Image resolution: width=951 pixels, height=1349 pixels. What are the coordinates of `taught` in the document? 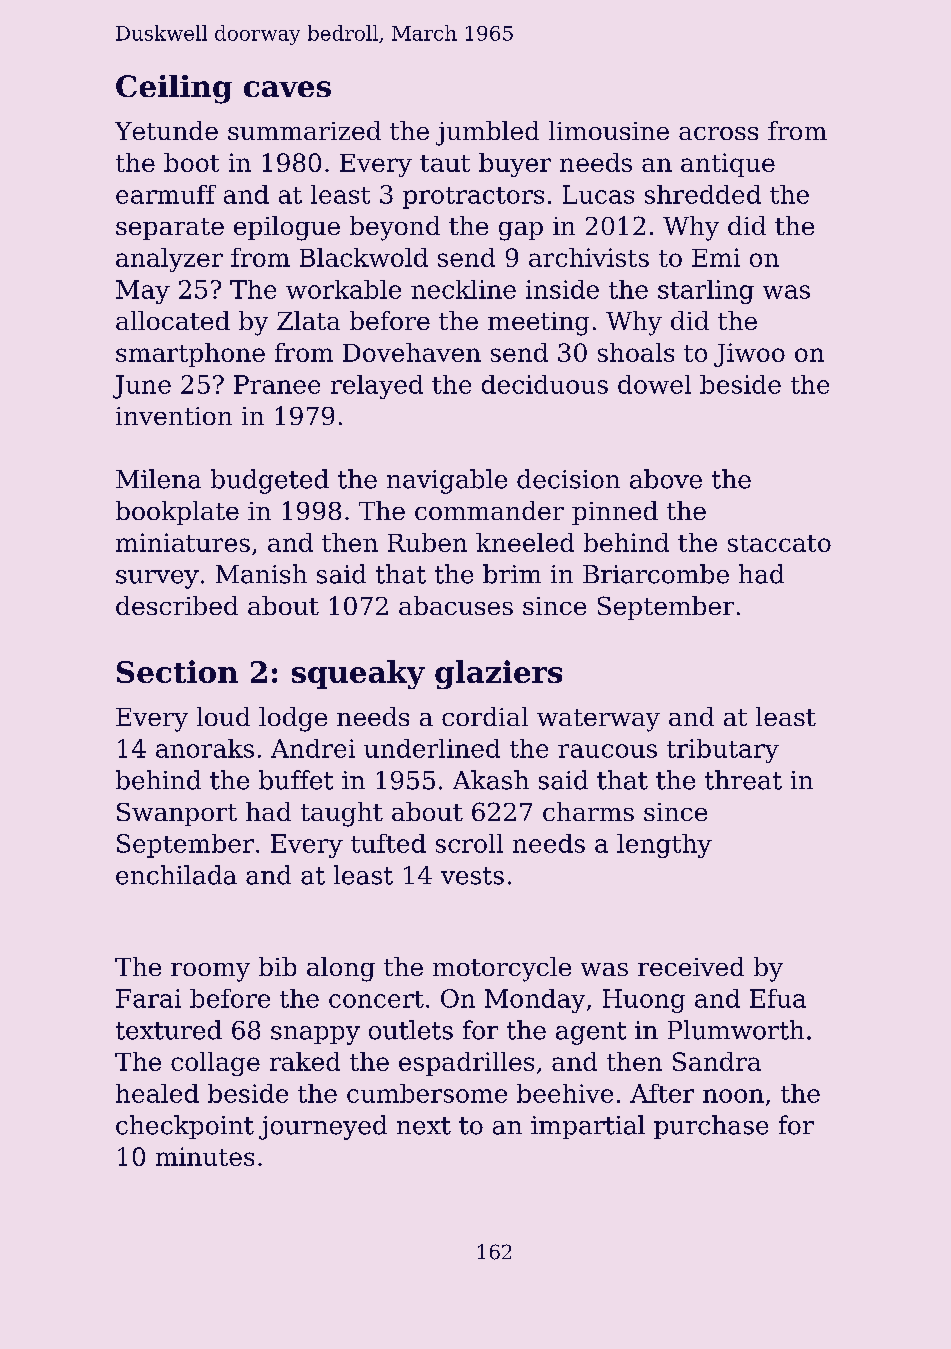 It's located at (342, 814).
